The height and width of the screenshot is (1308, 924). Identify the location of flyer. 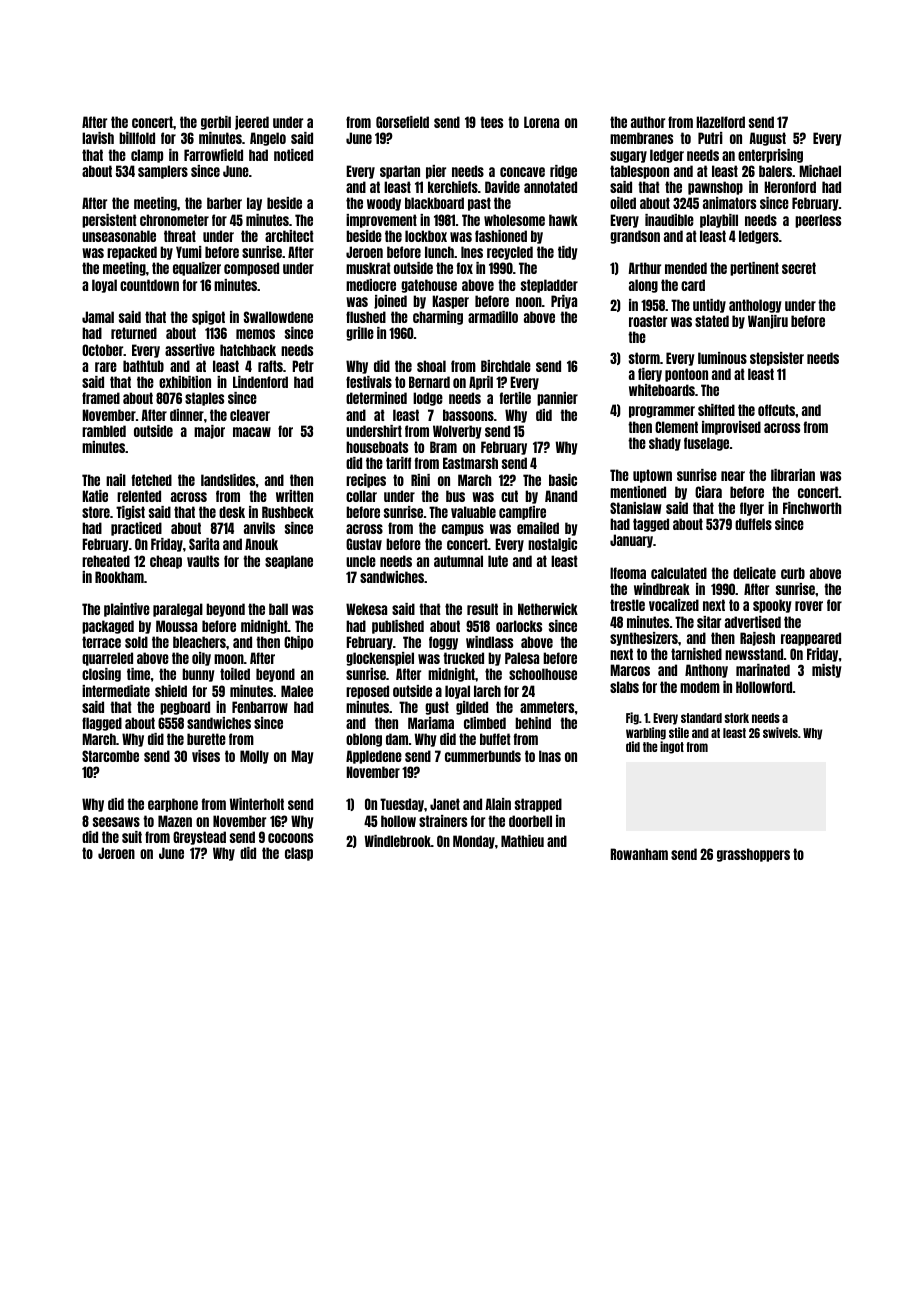
(752, 509).
